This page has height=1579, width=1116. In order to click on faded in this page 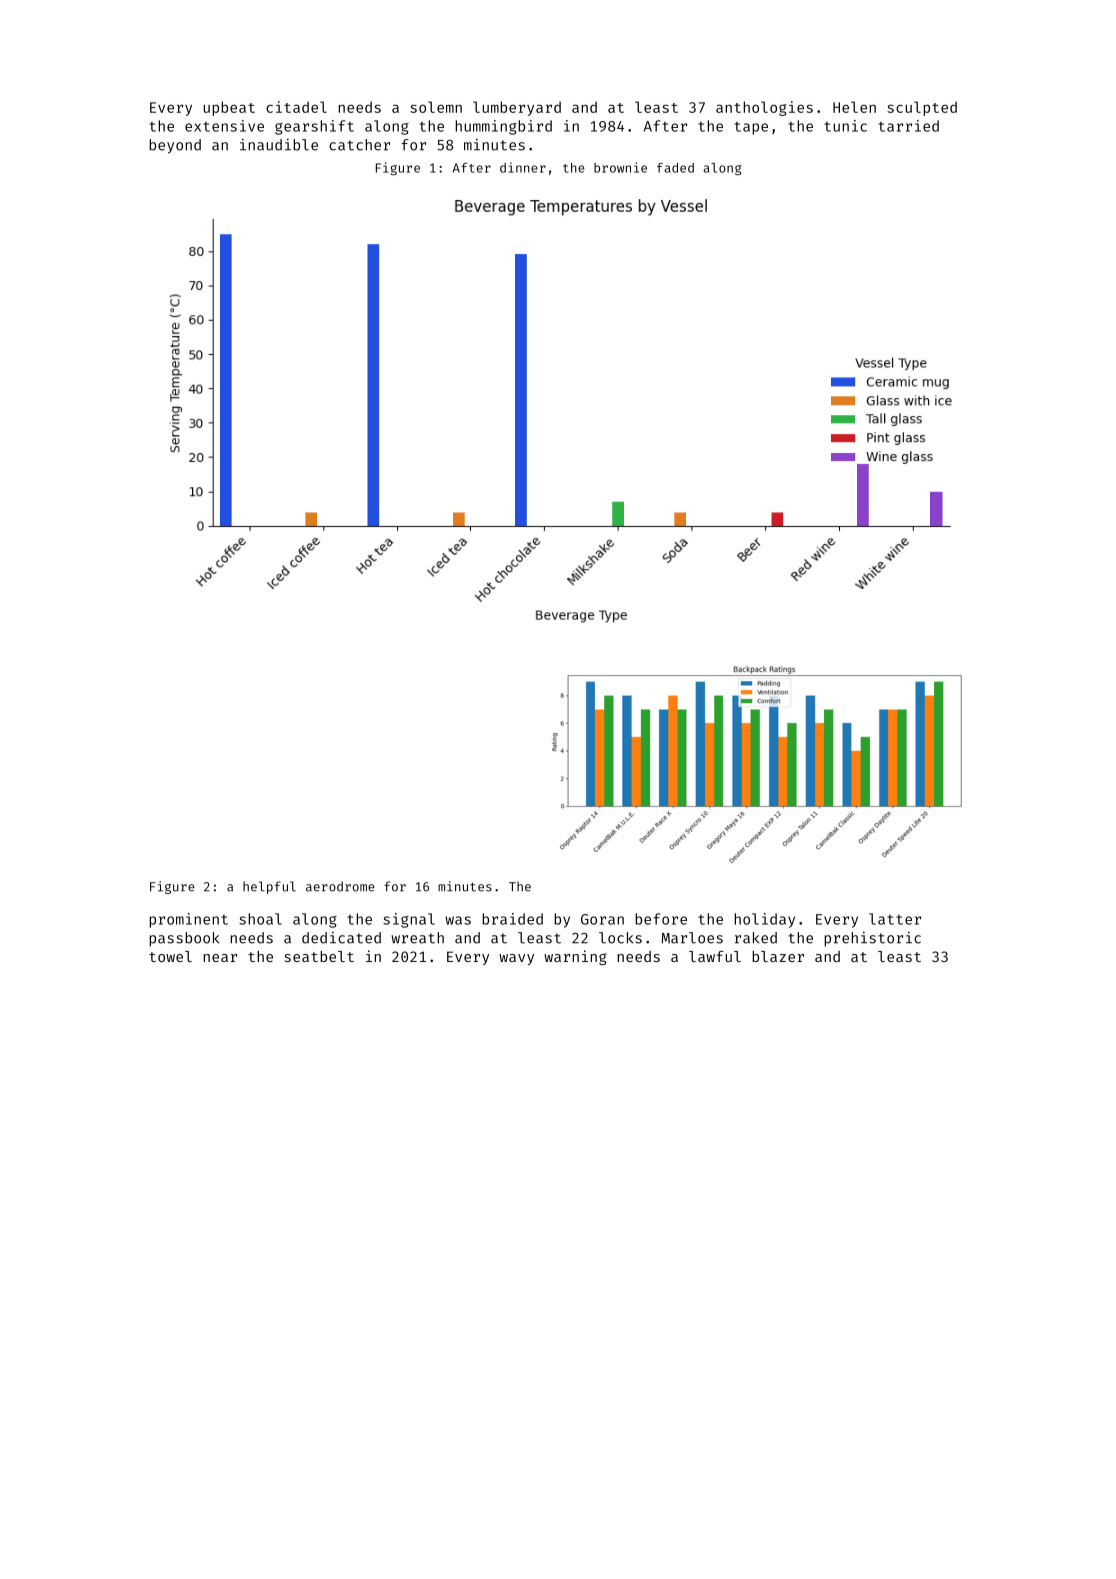, I will do `click(675, 168)`.
